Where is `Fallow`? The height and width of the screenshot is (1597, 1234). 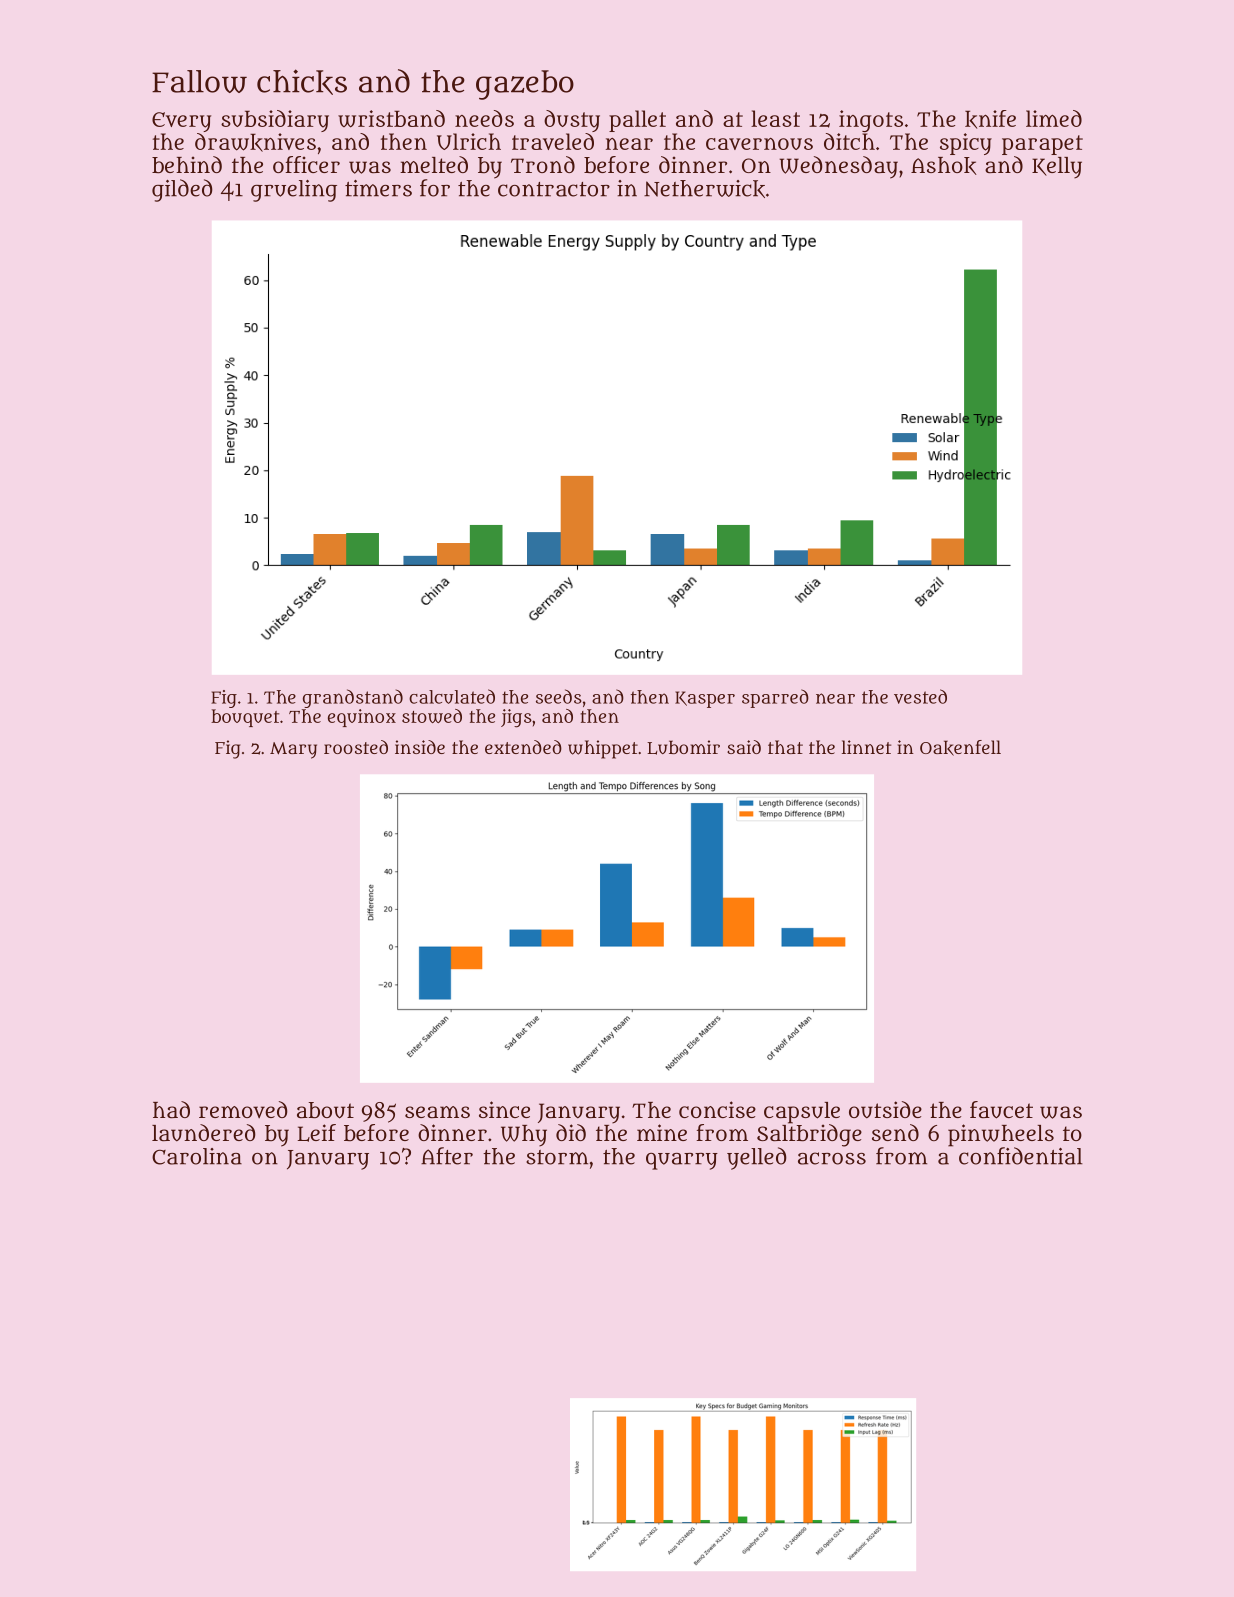
Fallow is located at coordinates (199, 81).
